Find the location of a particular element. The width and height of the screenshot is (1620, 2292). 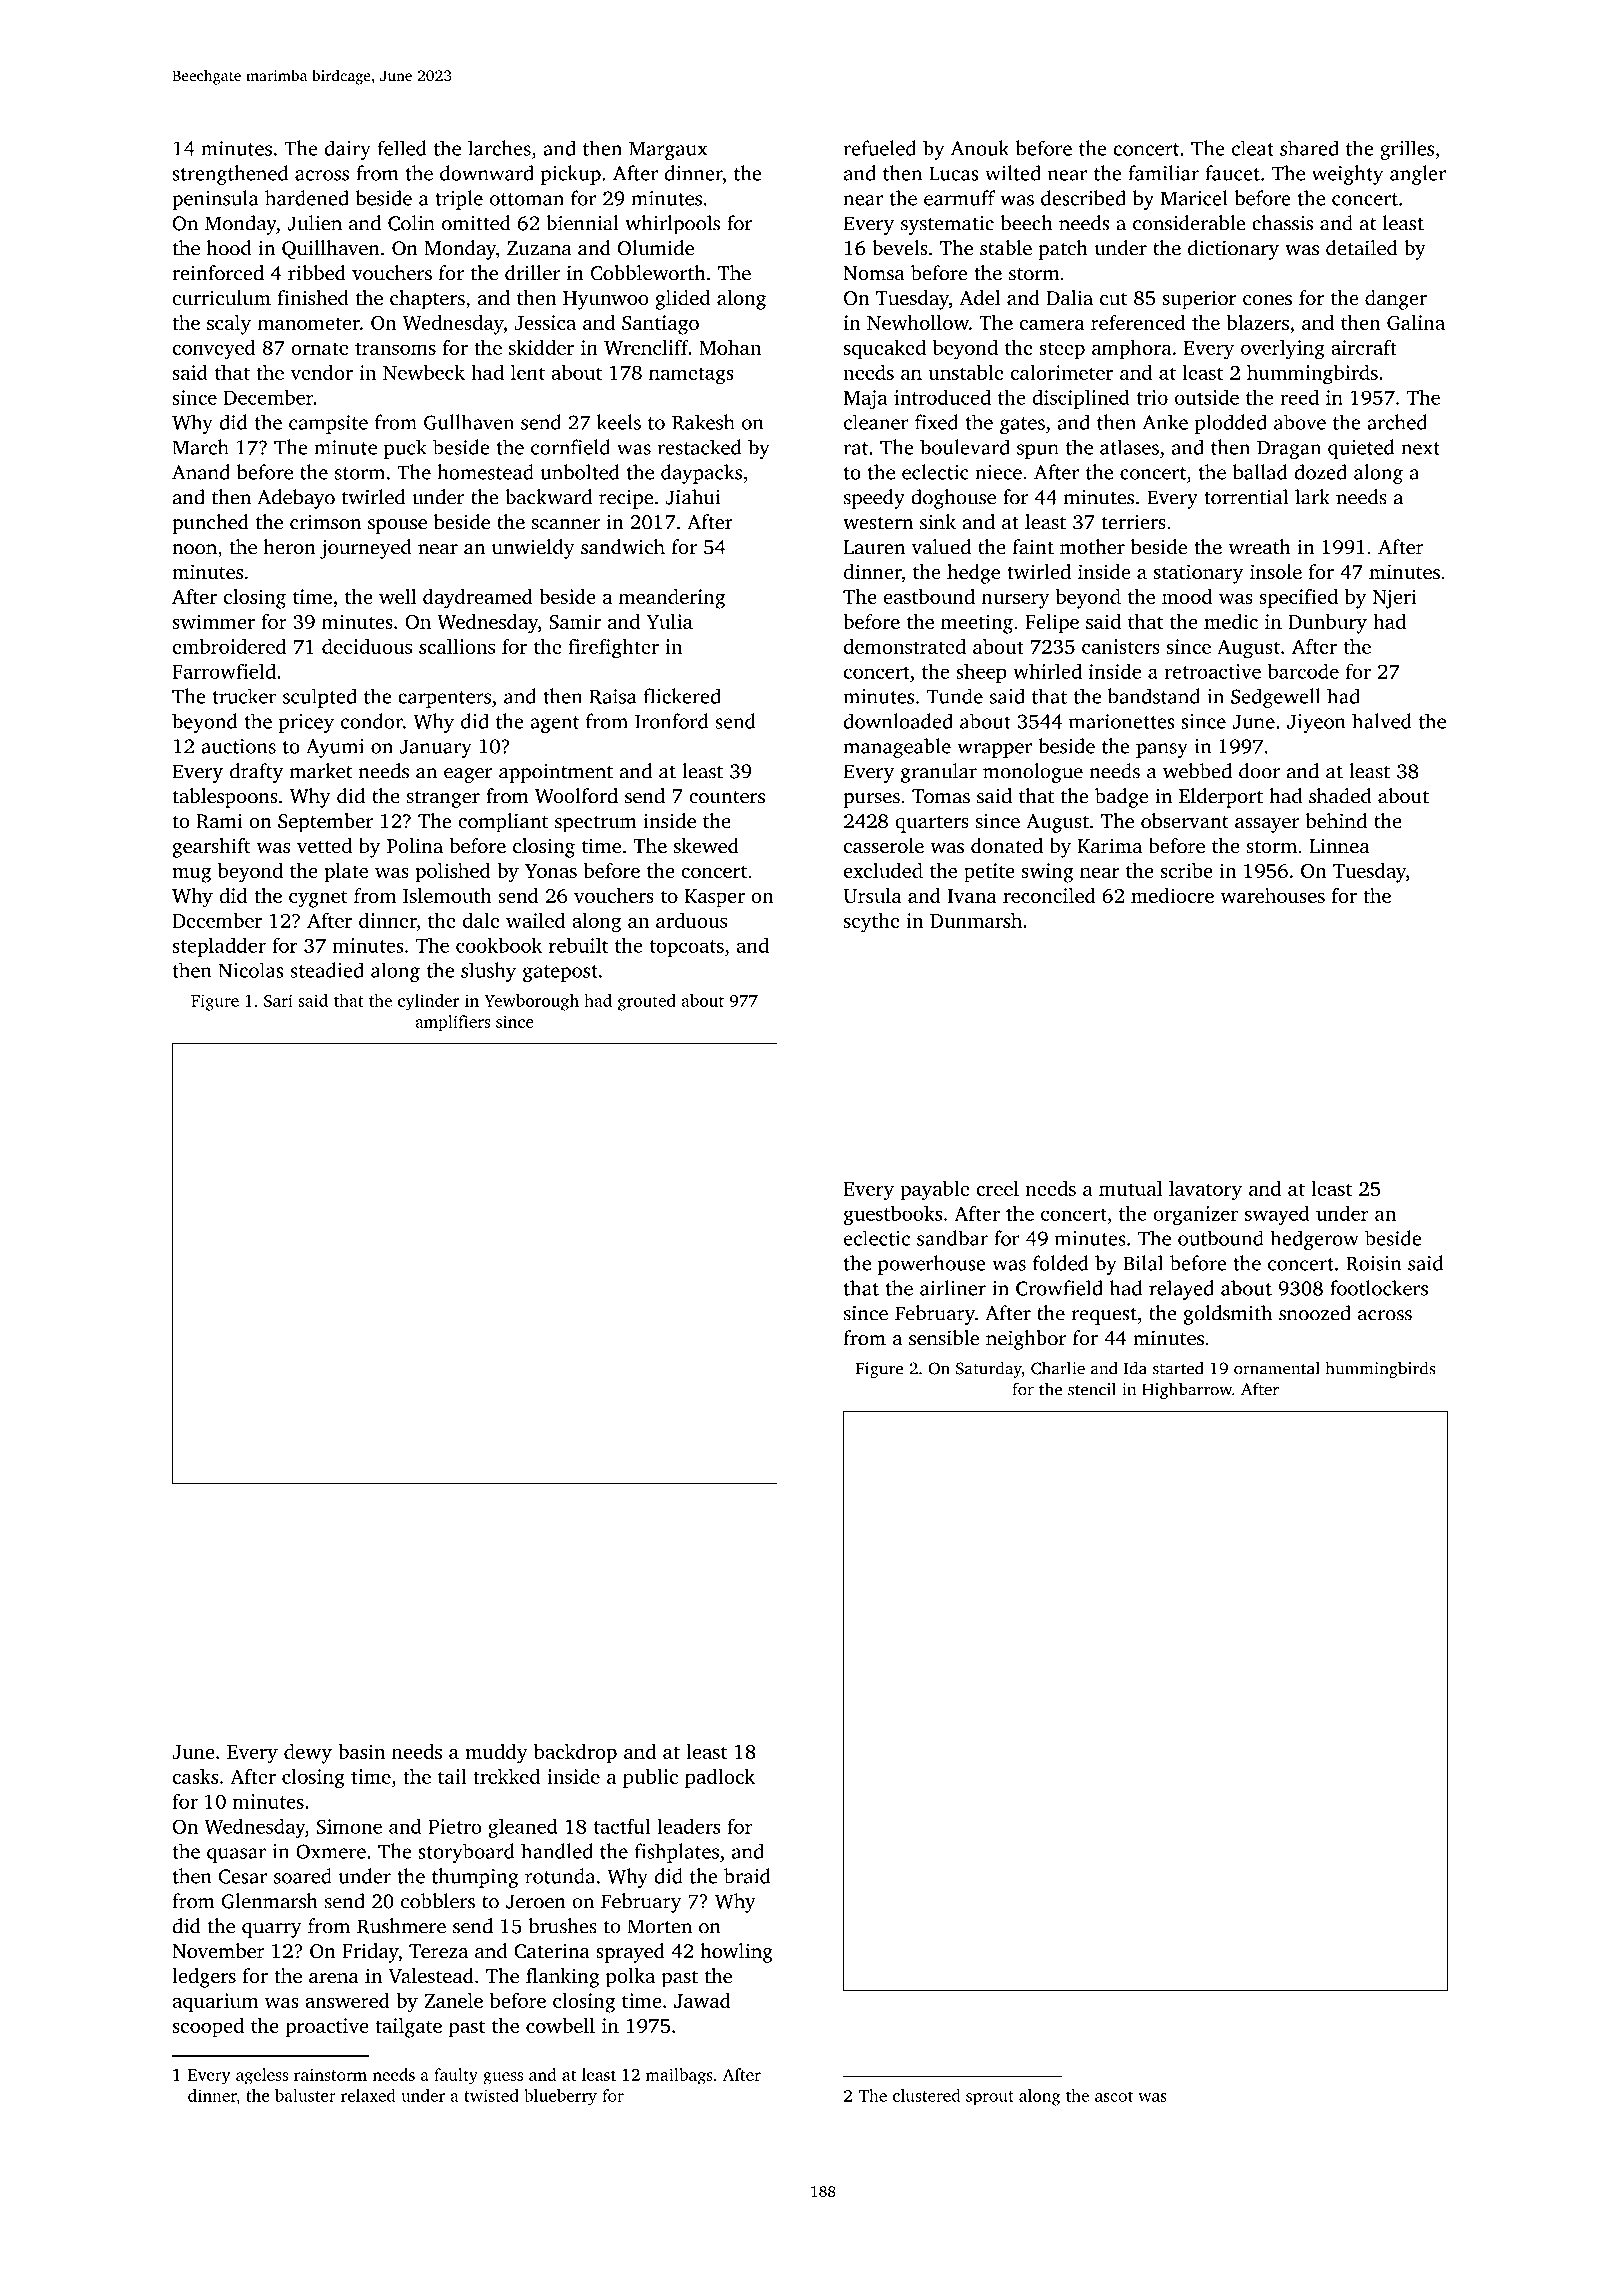

Lauren is located at coordinates (874, 547).
